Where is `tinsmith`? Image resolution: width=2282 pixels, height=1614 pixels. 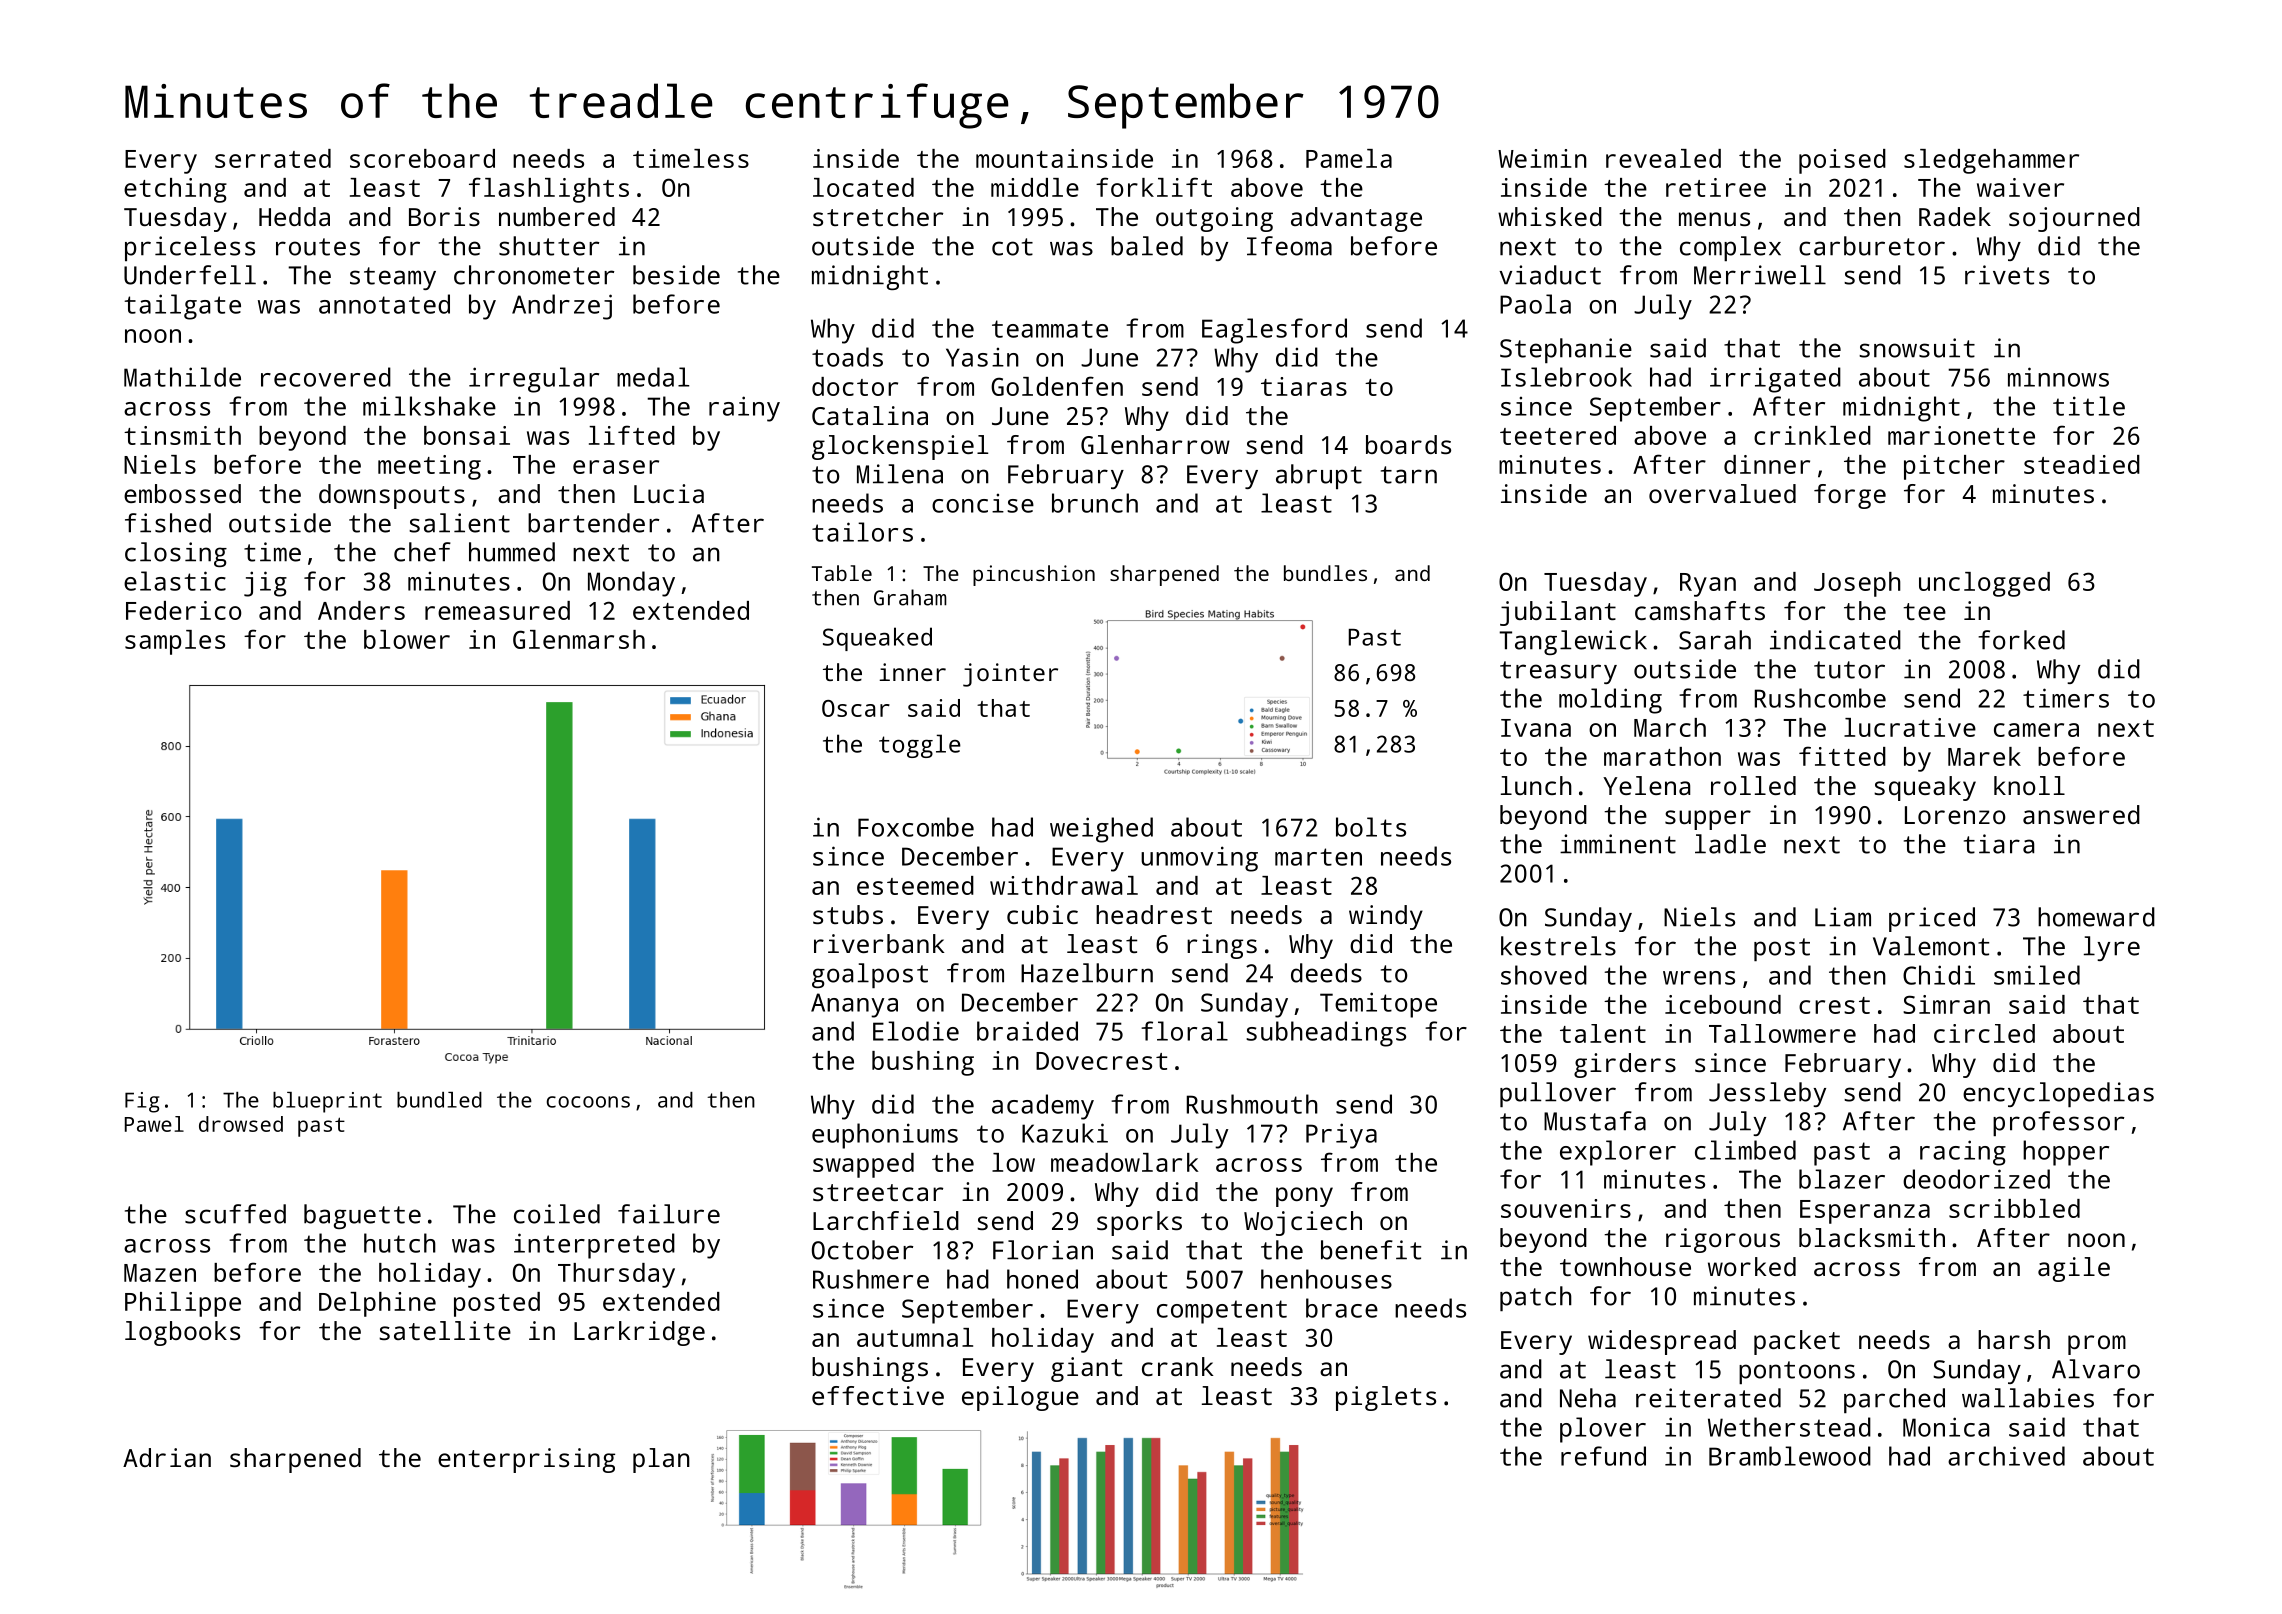
tinsmith is located at coordinates (182, 435).
